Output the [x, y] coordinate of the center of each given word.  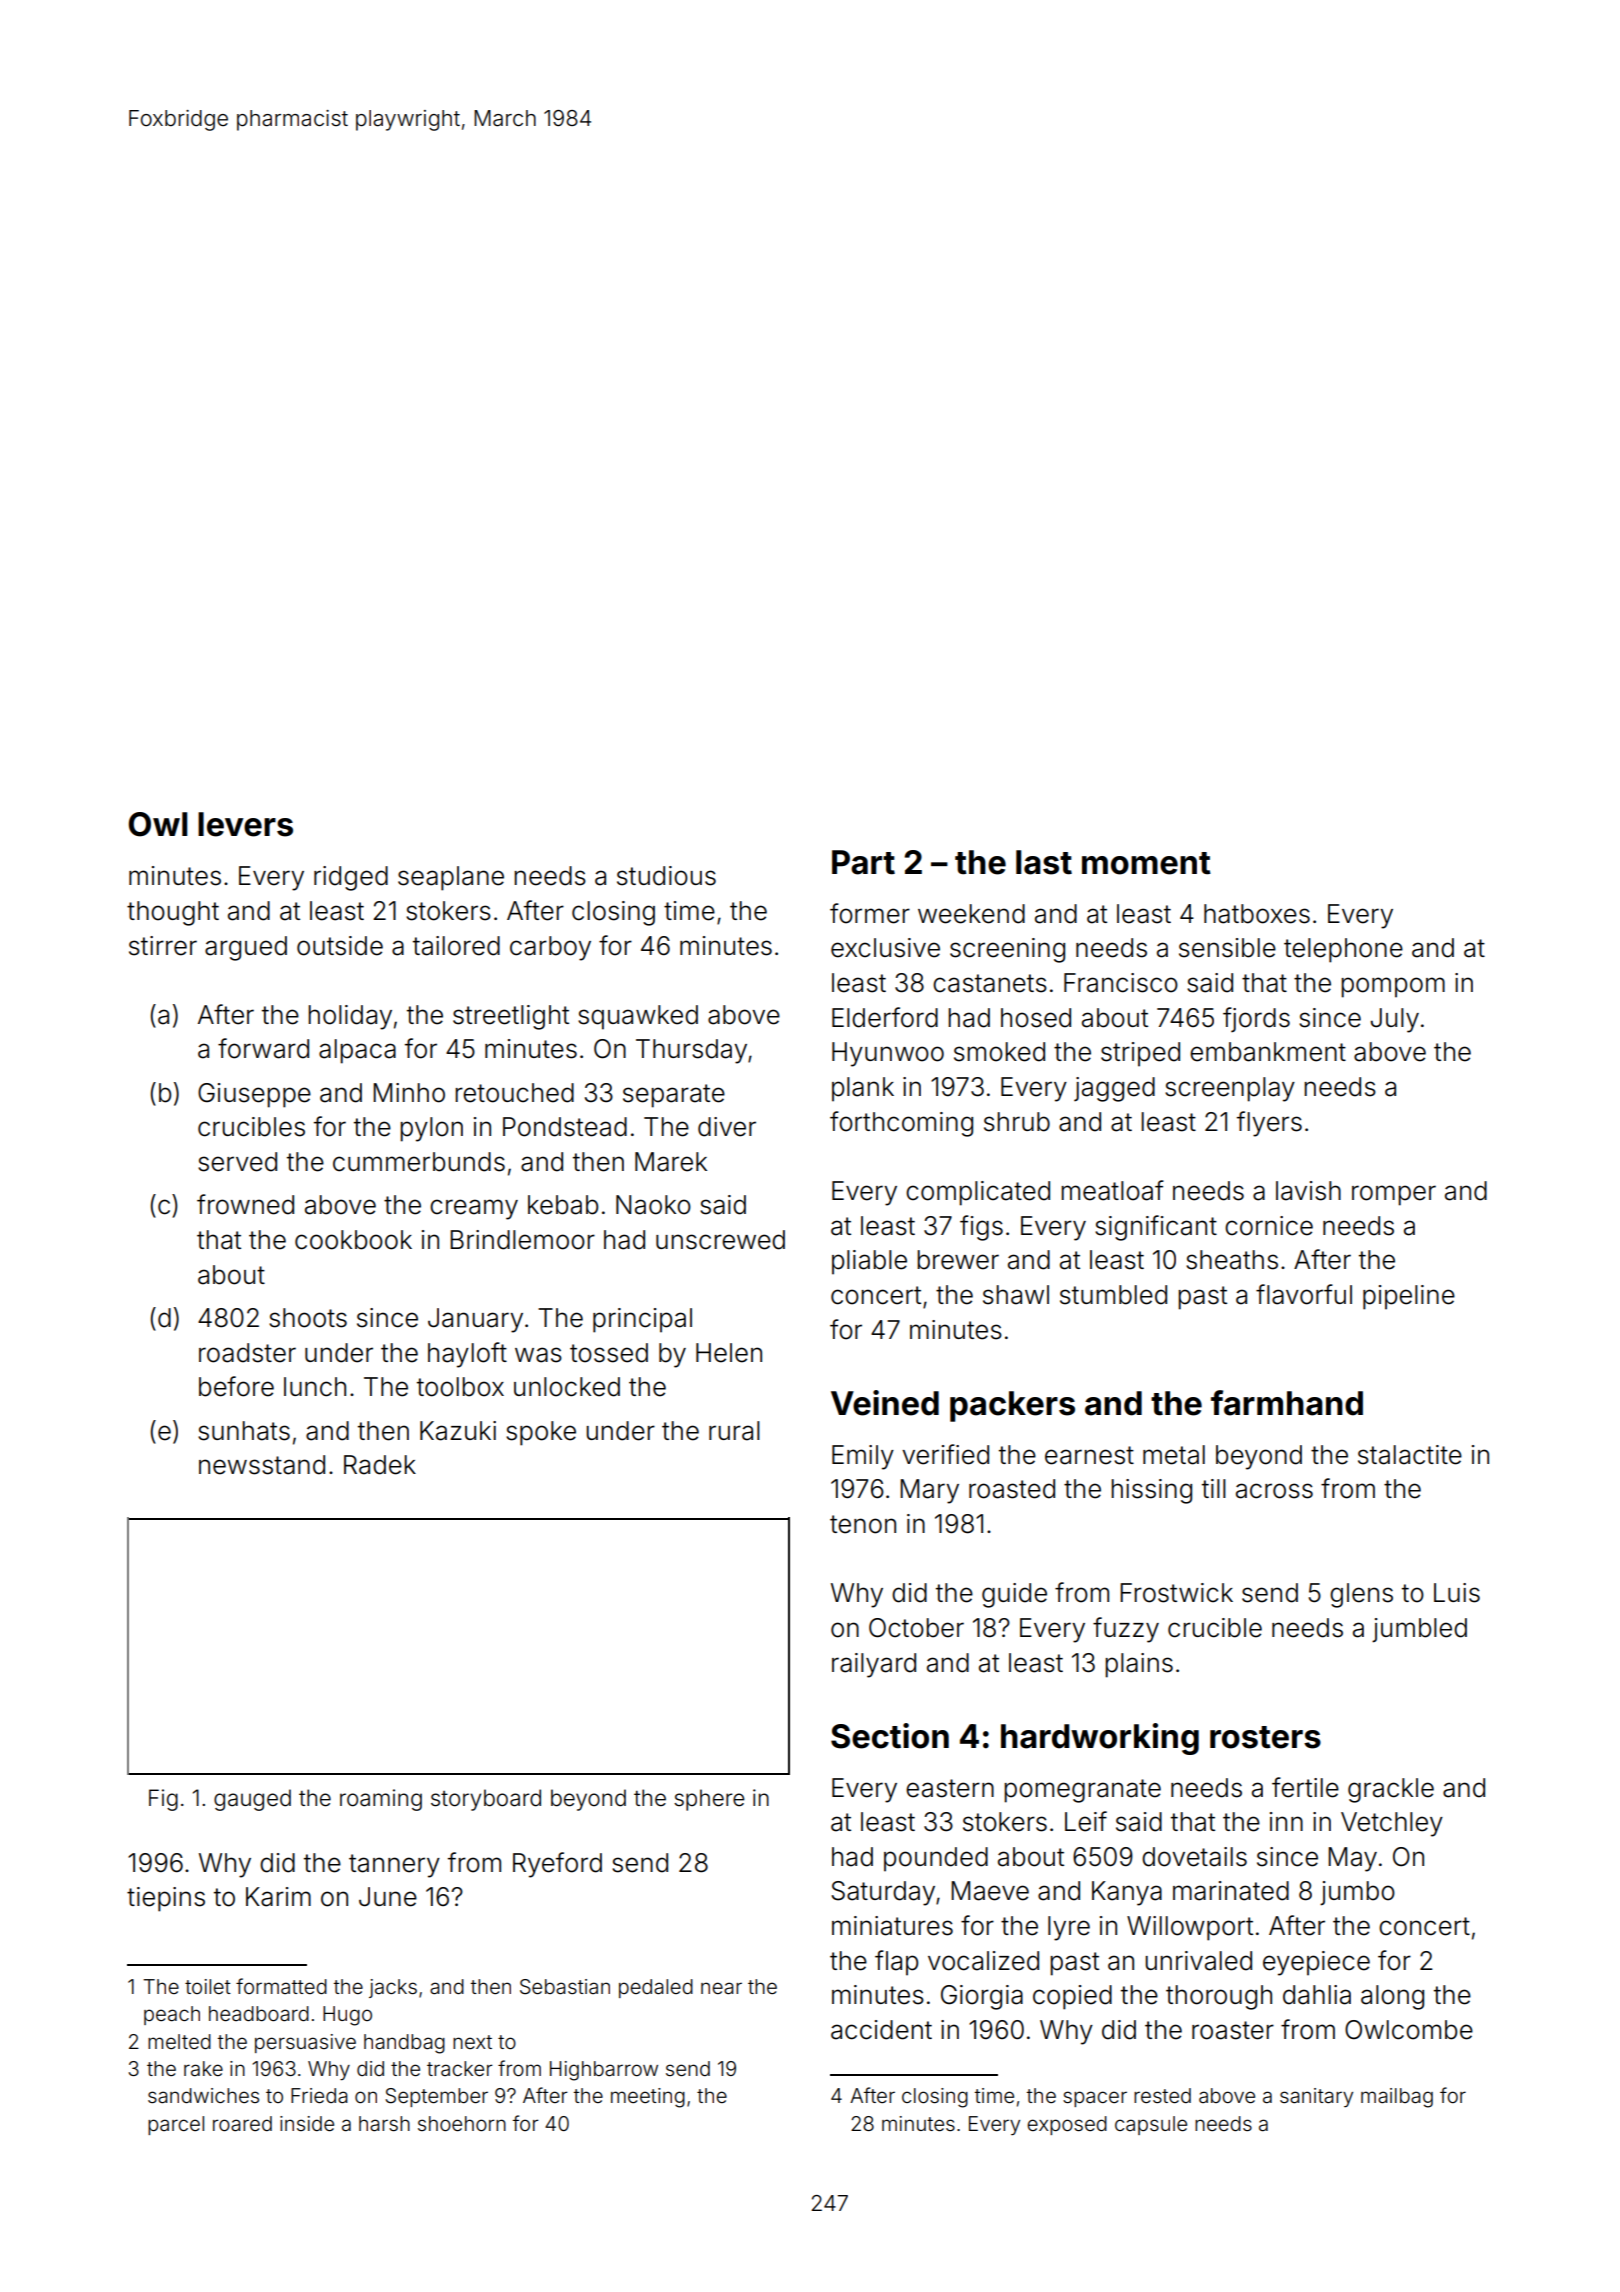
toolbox [460, 1387]
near [721, 1988]
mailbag [1397, 2098]
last [1044, 862]
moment [1146, 863]
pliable [869, 1262]
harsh [384, 2123]
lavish [1308, 1191]
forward [263, 1048]
